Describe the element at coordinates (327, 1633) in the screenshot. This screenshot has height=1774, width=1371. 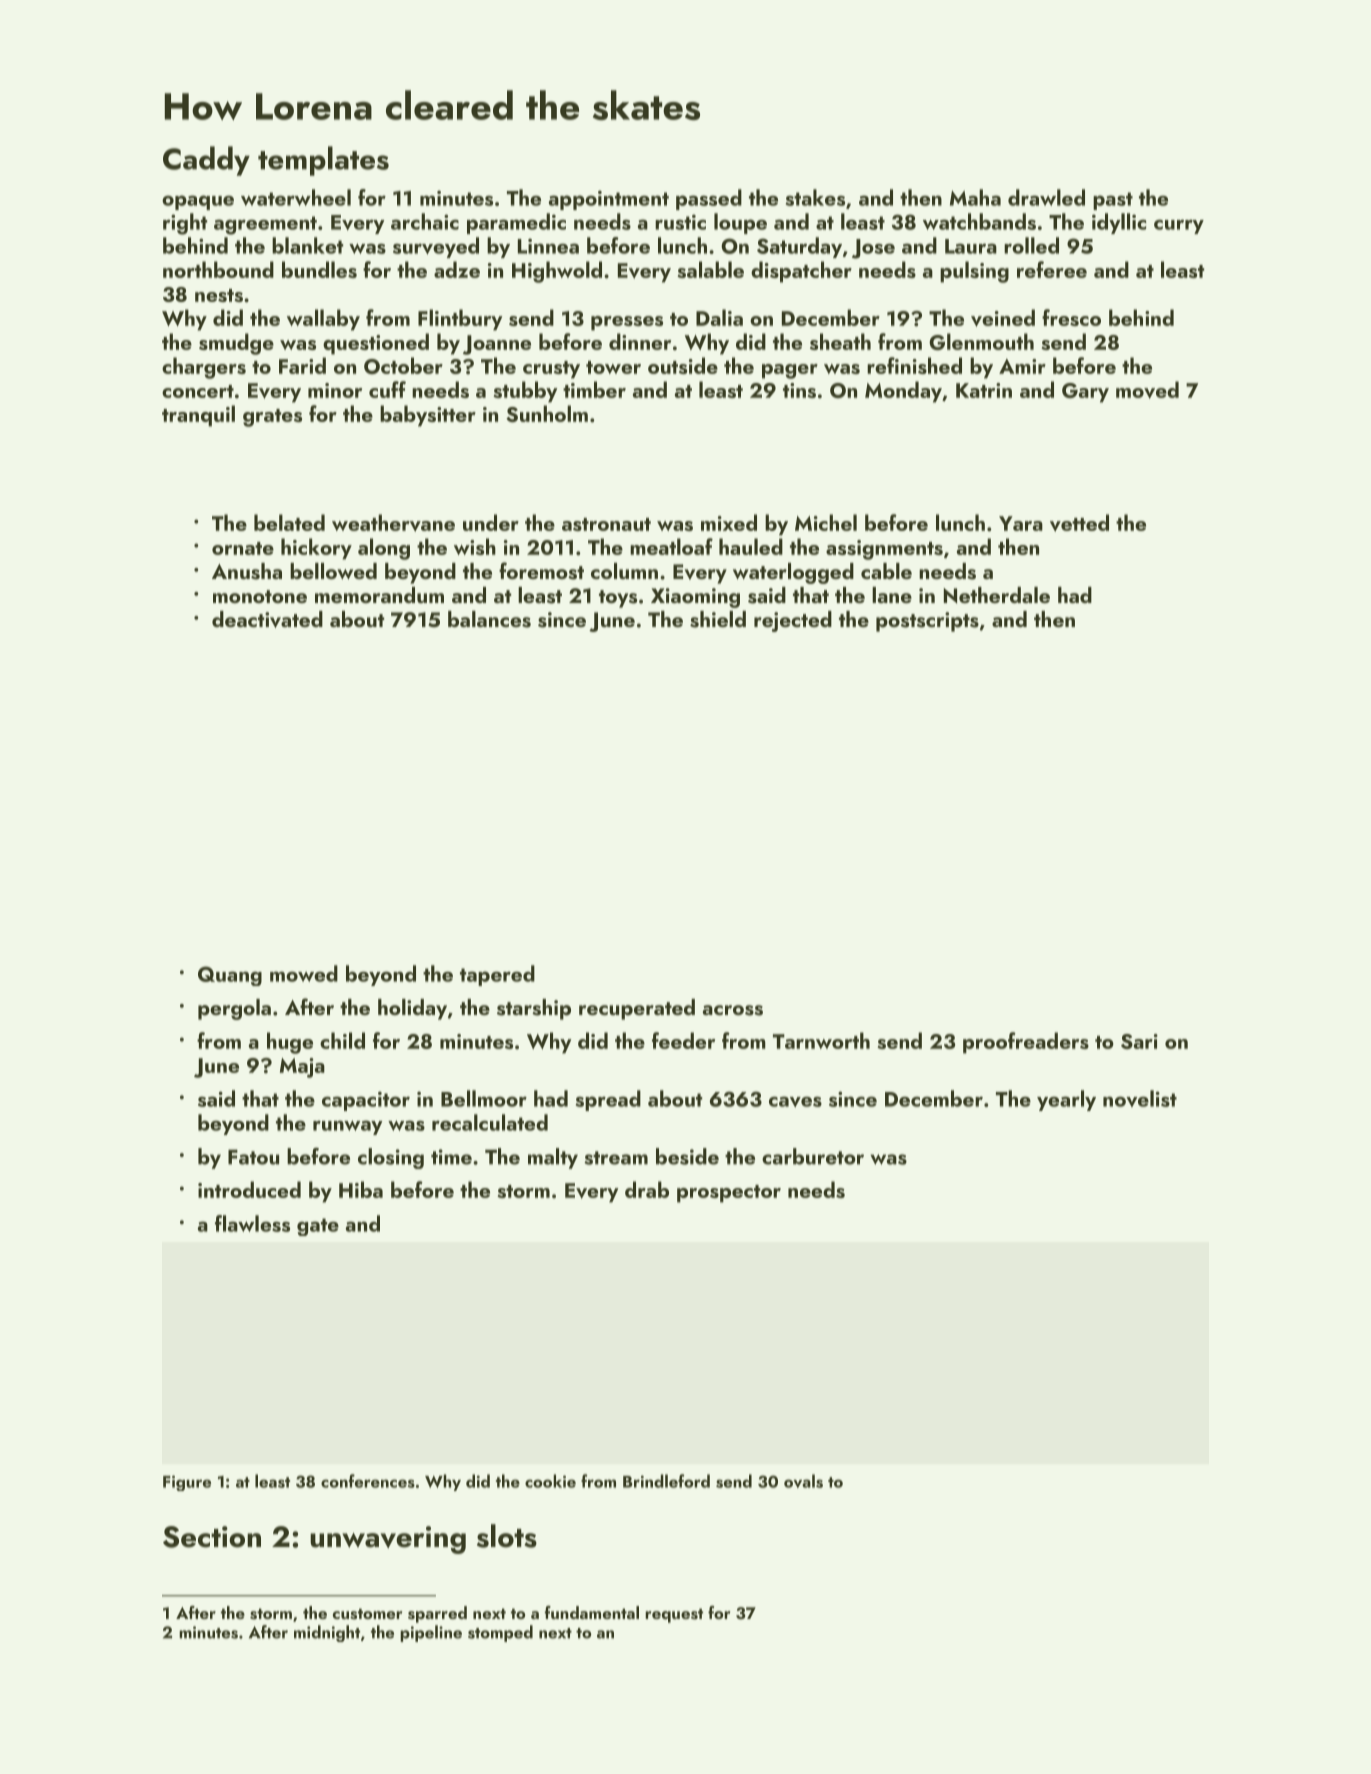
I see `midnight` at that location.
